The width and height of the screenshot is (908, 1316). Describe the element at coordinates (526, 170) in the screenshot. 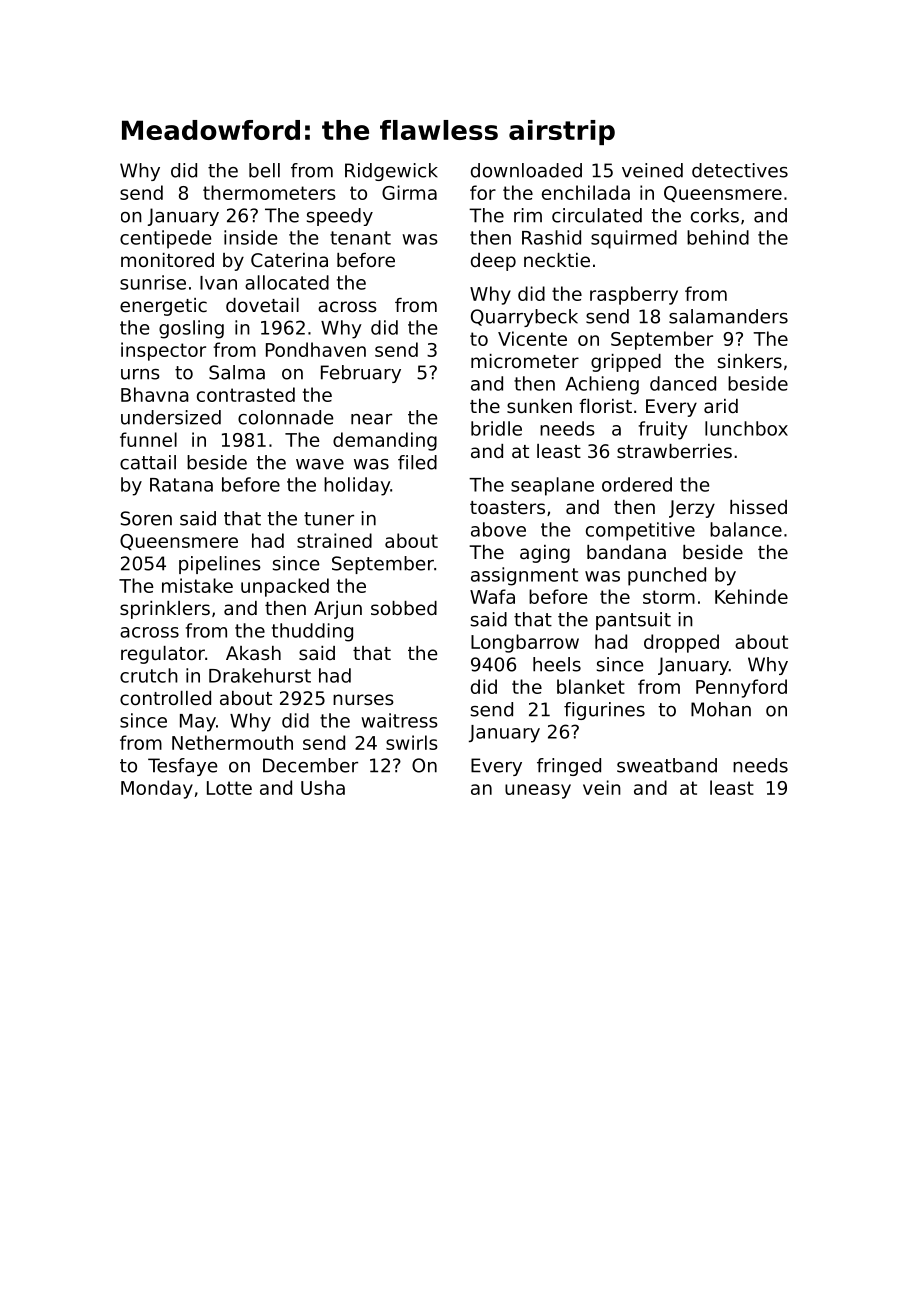

I see `downloaded` at that location.
